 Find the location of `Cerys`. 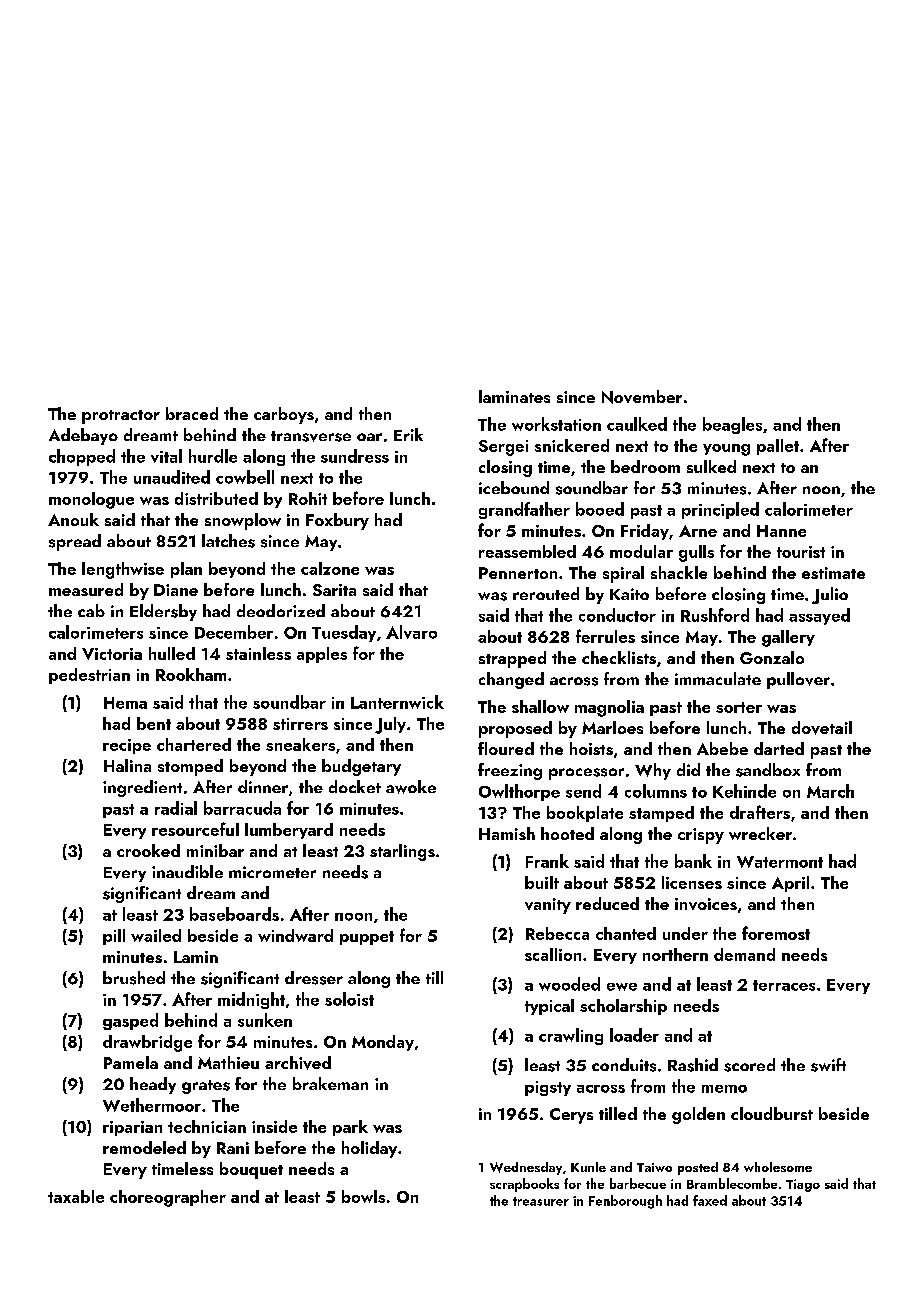

Cerys is located at coordinates (571, 1116).
